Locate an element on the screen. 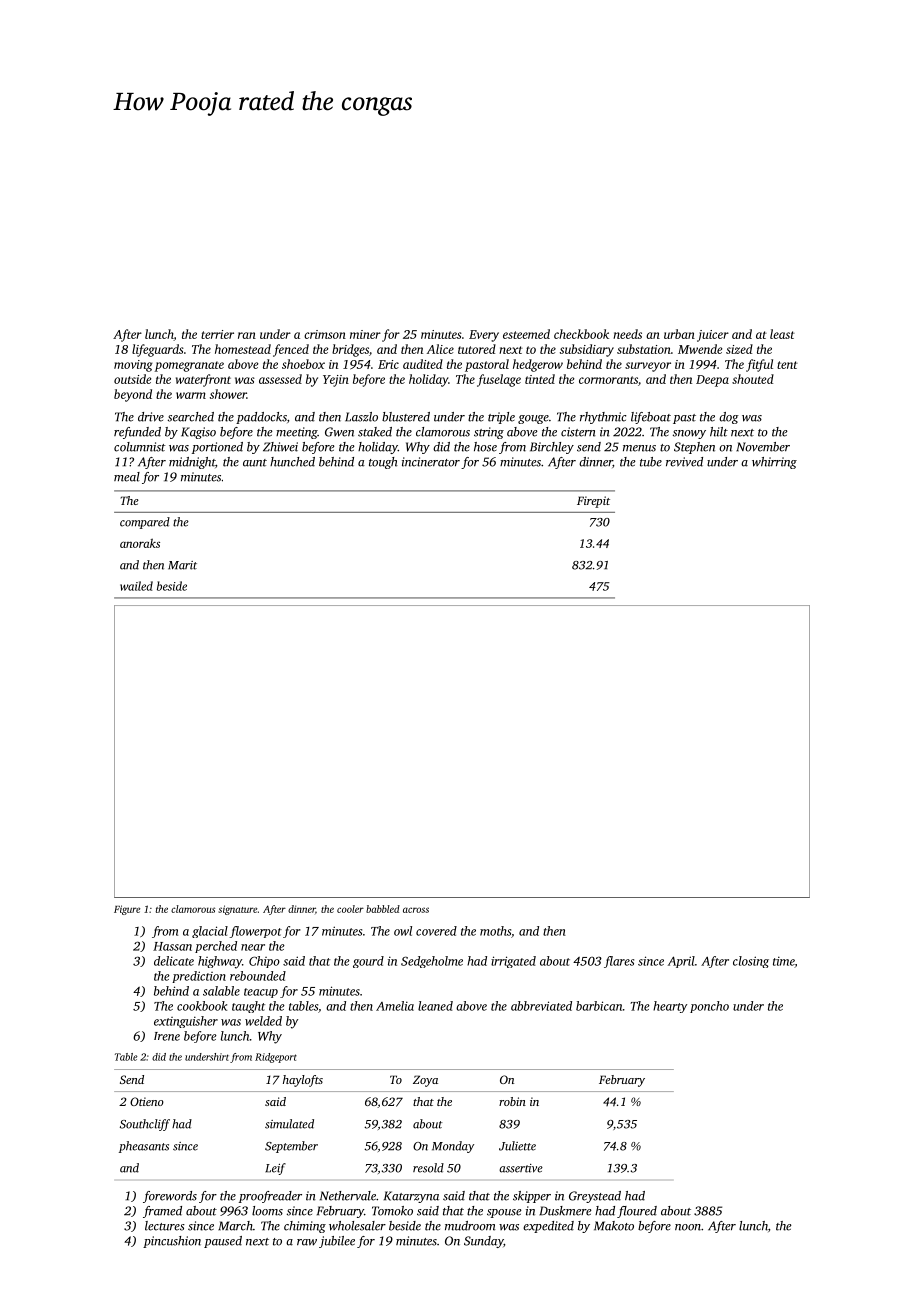 Image resolution: width=924 pixels, height=1308 pixels. fenced is located at coordinates (291, 350).
